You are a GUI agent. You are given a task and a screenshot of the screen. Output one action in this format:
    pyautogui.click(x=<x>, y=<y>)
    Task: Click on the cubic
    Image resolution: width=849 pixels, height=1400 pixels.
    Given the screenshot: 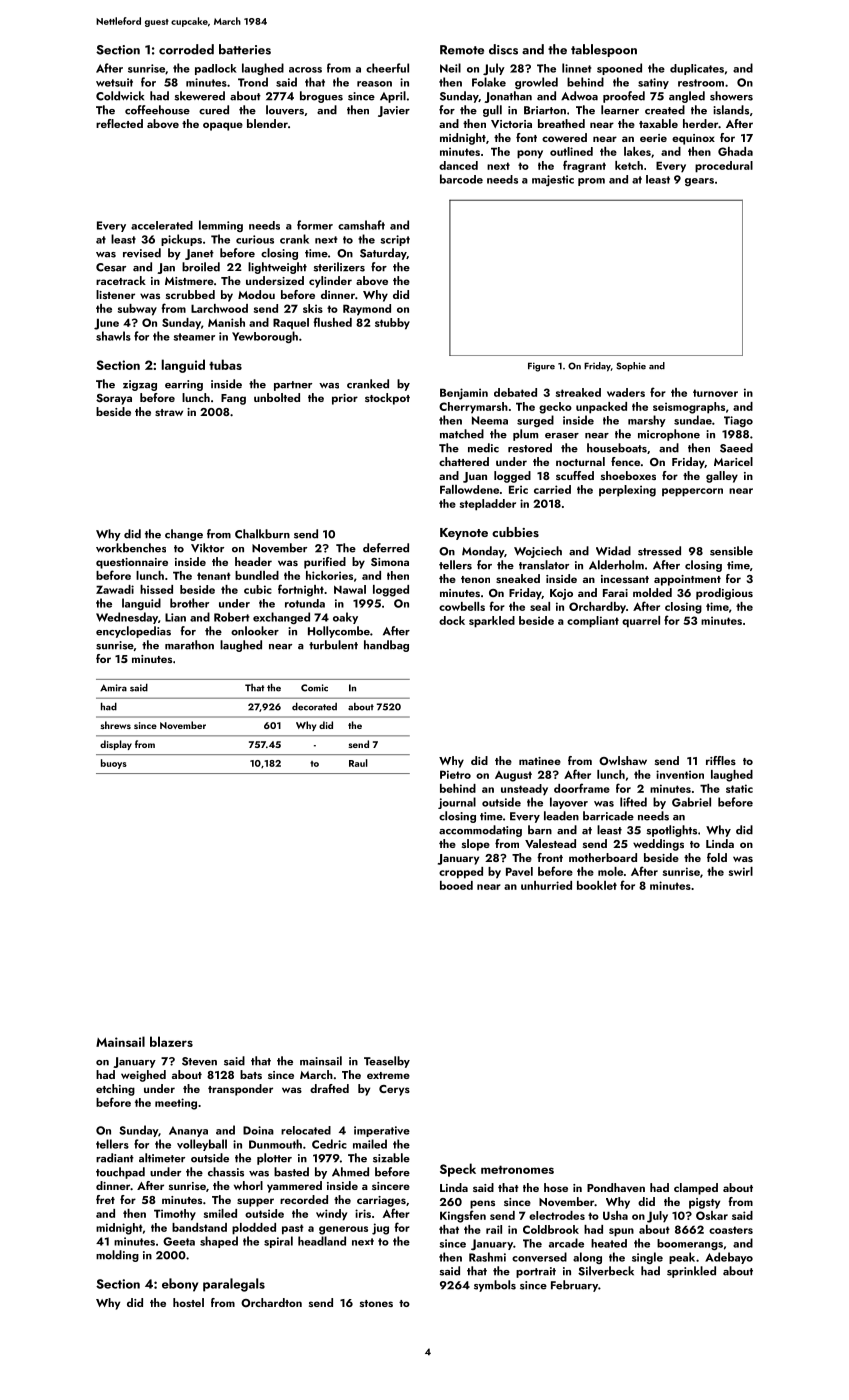 What is the action you would take?
    pyautogui.click(x=258, y=589)
